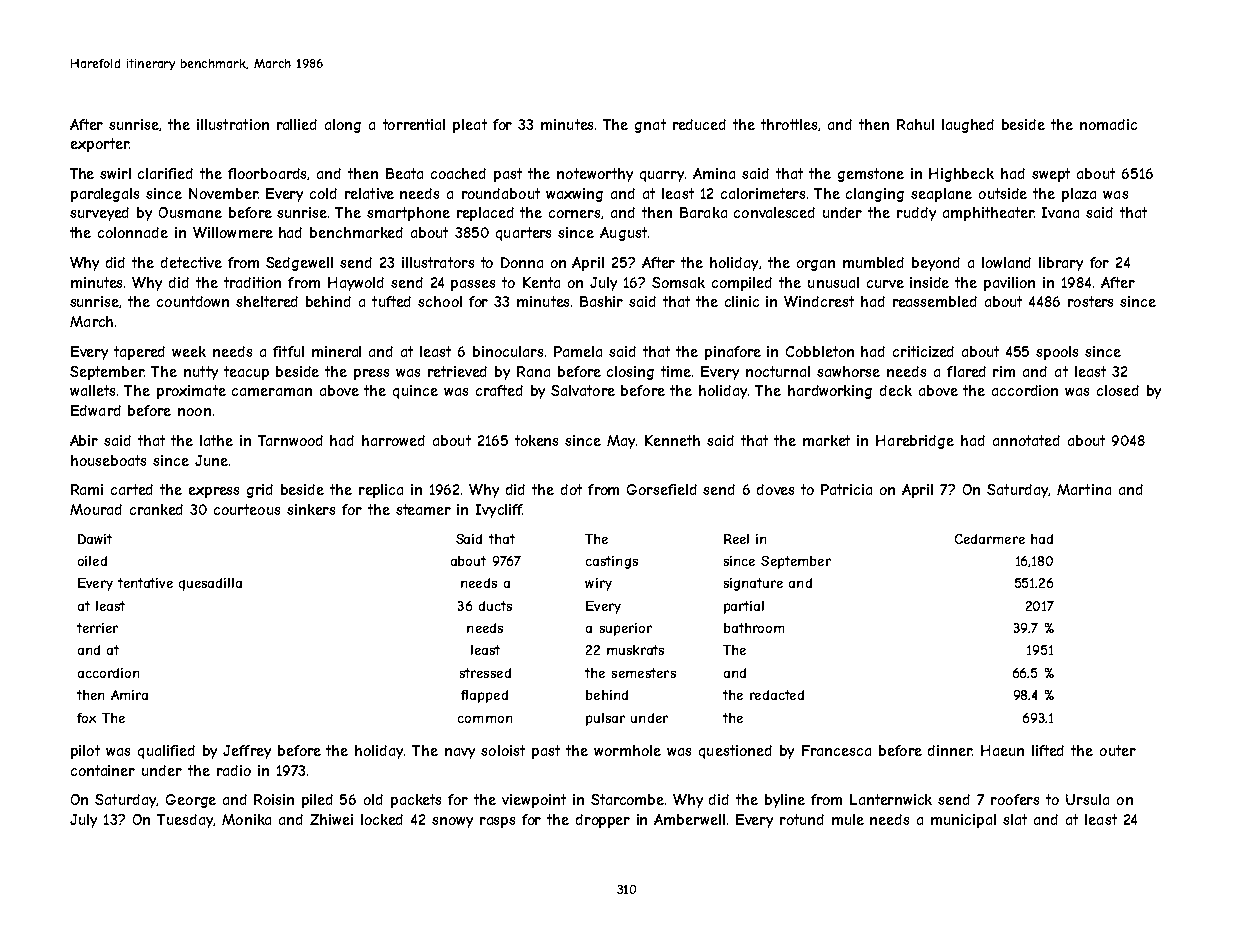 The width and height of the page is (1233, 952). What do you see at coordinates (601, 301) in the page?
I see `Bashir` at bounding box center [601, 301].
